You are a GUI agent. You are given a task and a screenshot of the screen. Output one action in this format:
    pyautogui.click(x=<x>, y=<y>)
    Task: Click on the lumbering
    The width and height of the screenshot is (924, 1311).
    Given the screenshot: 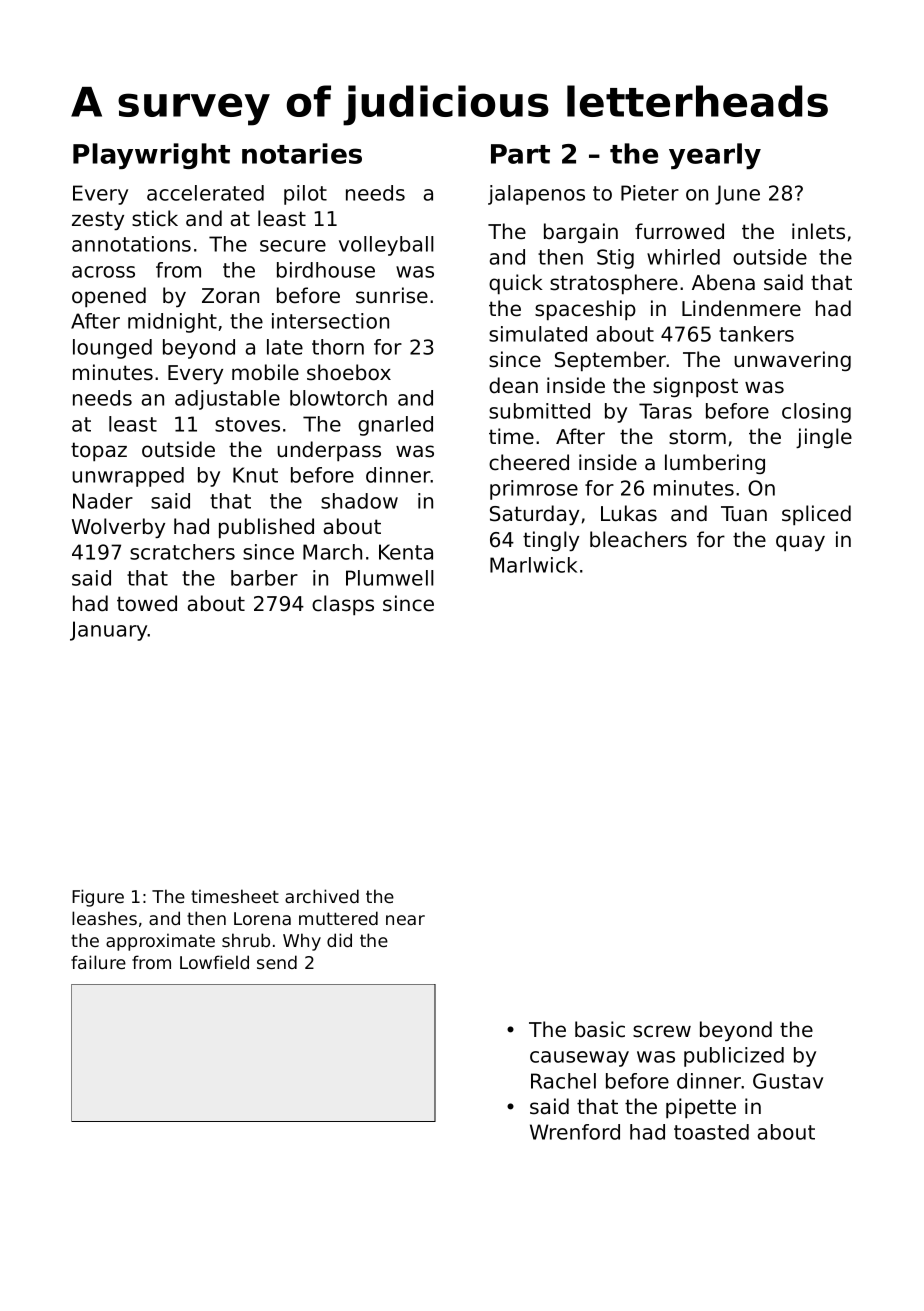 What is the action you would take?
    pyautogui.click(x=715, y=464)
